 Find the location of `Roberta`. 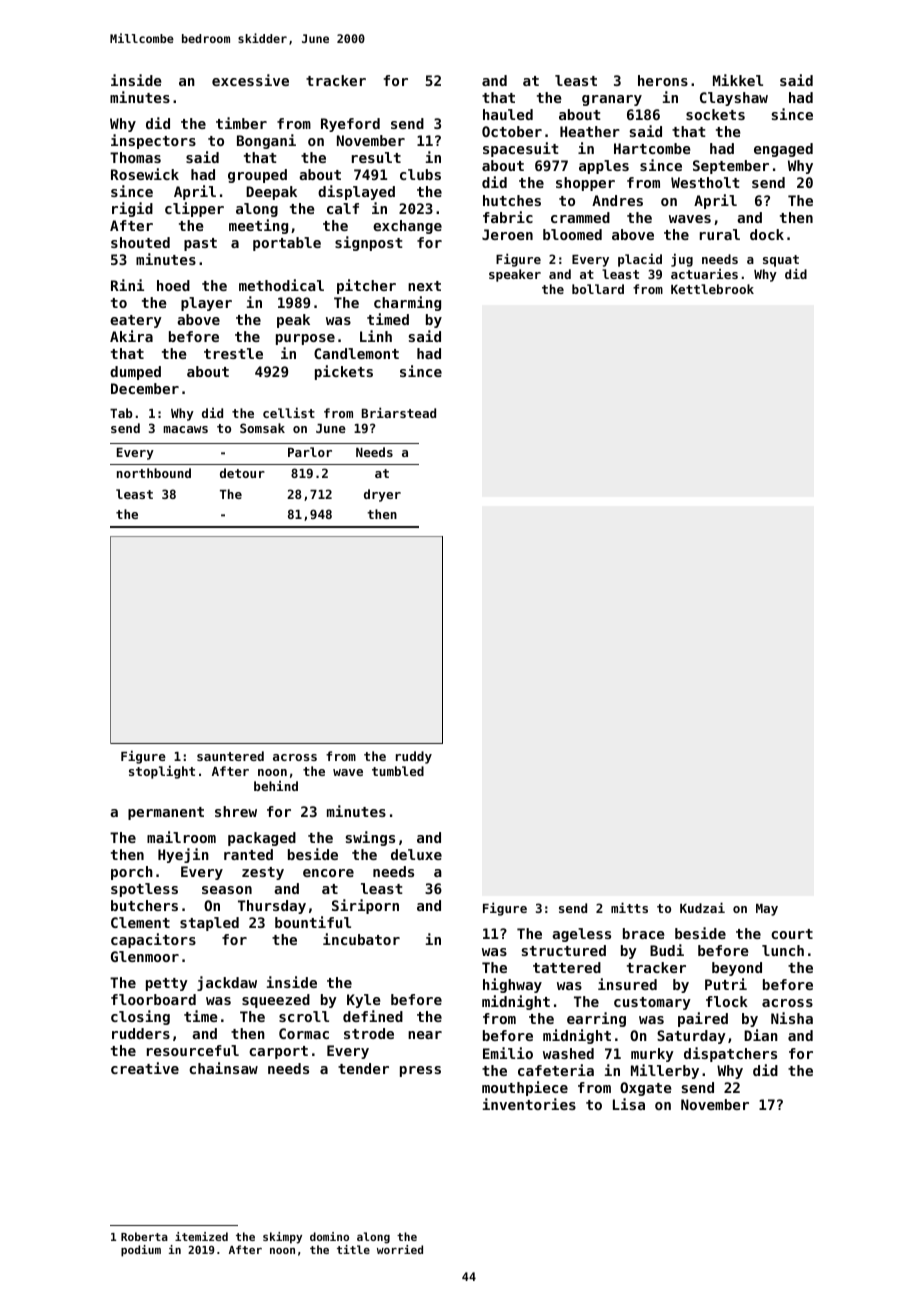

Roberta is located at coordinates (144, 1236).
